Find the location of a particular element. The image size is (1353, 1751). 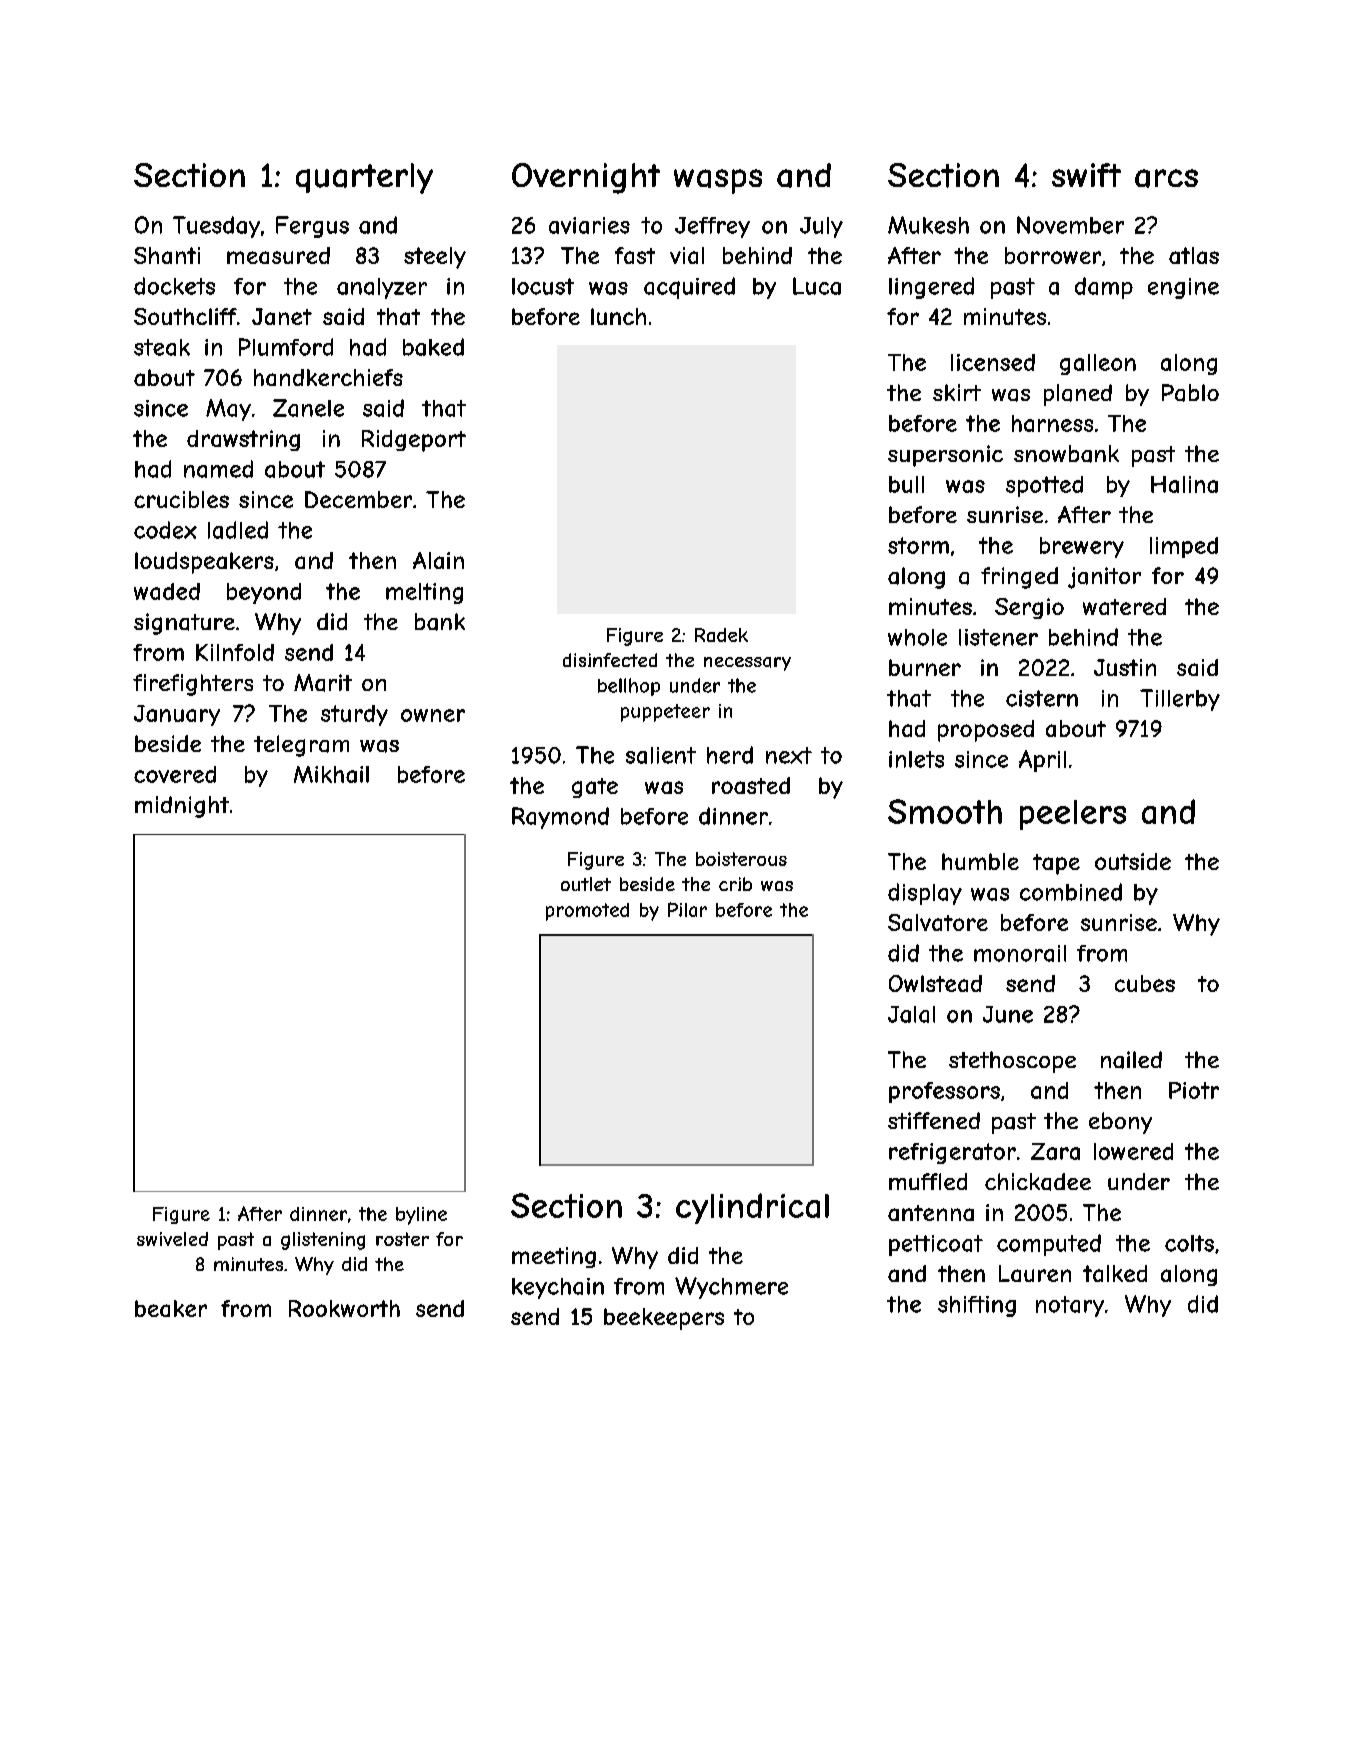

midnight is located at coordinates (182, 807).
